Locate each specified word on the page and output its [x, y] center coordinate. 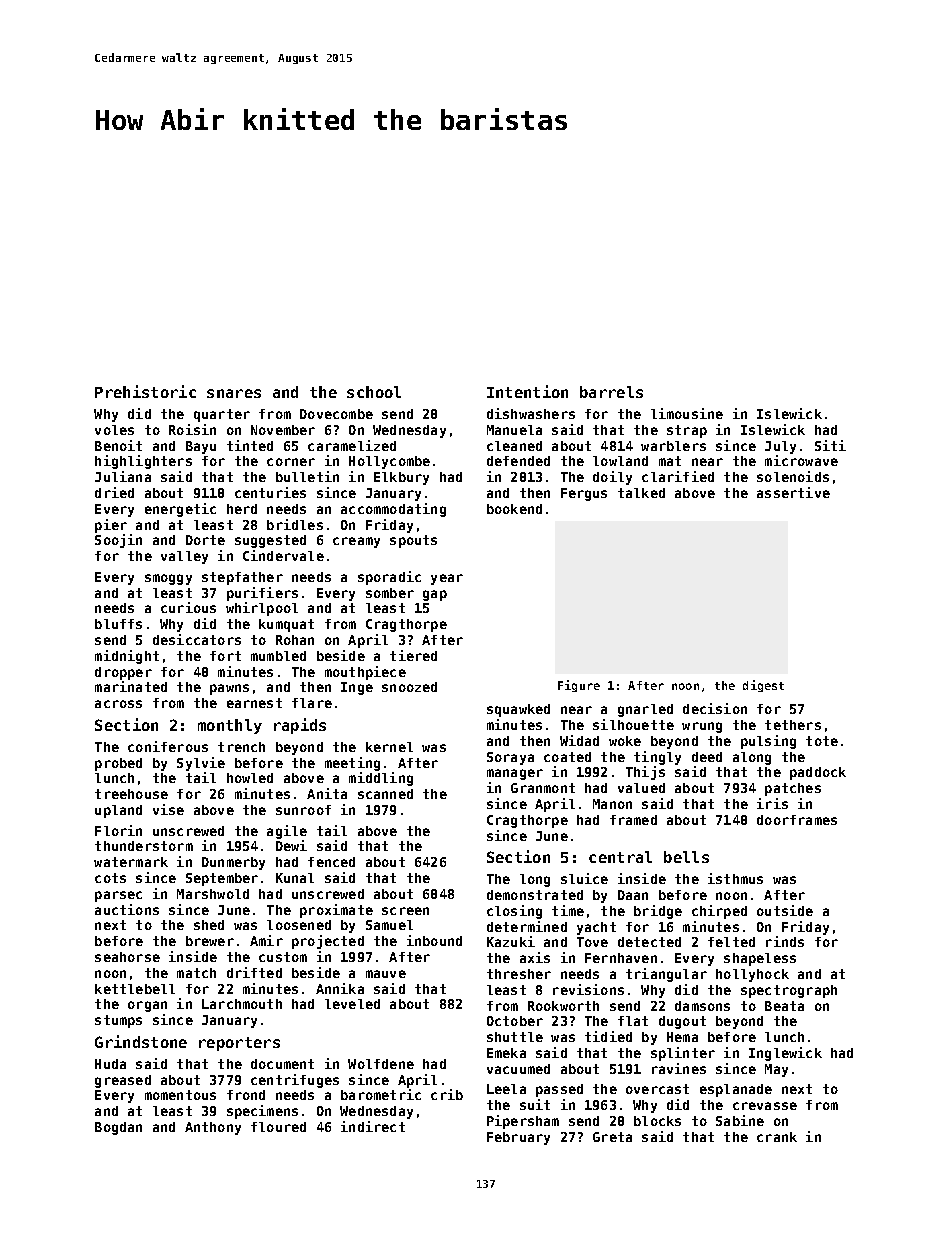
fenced [331, 862]
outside [785, 910]
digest [763, 686]
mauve [386, 974]
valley [184, 557]
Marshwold [213, 894]
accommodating [393, 510]
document [282, 1064]
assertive [793, 492]
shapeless [760, 959]
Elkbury [401, 478]
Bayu [201, 447]
